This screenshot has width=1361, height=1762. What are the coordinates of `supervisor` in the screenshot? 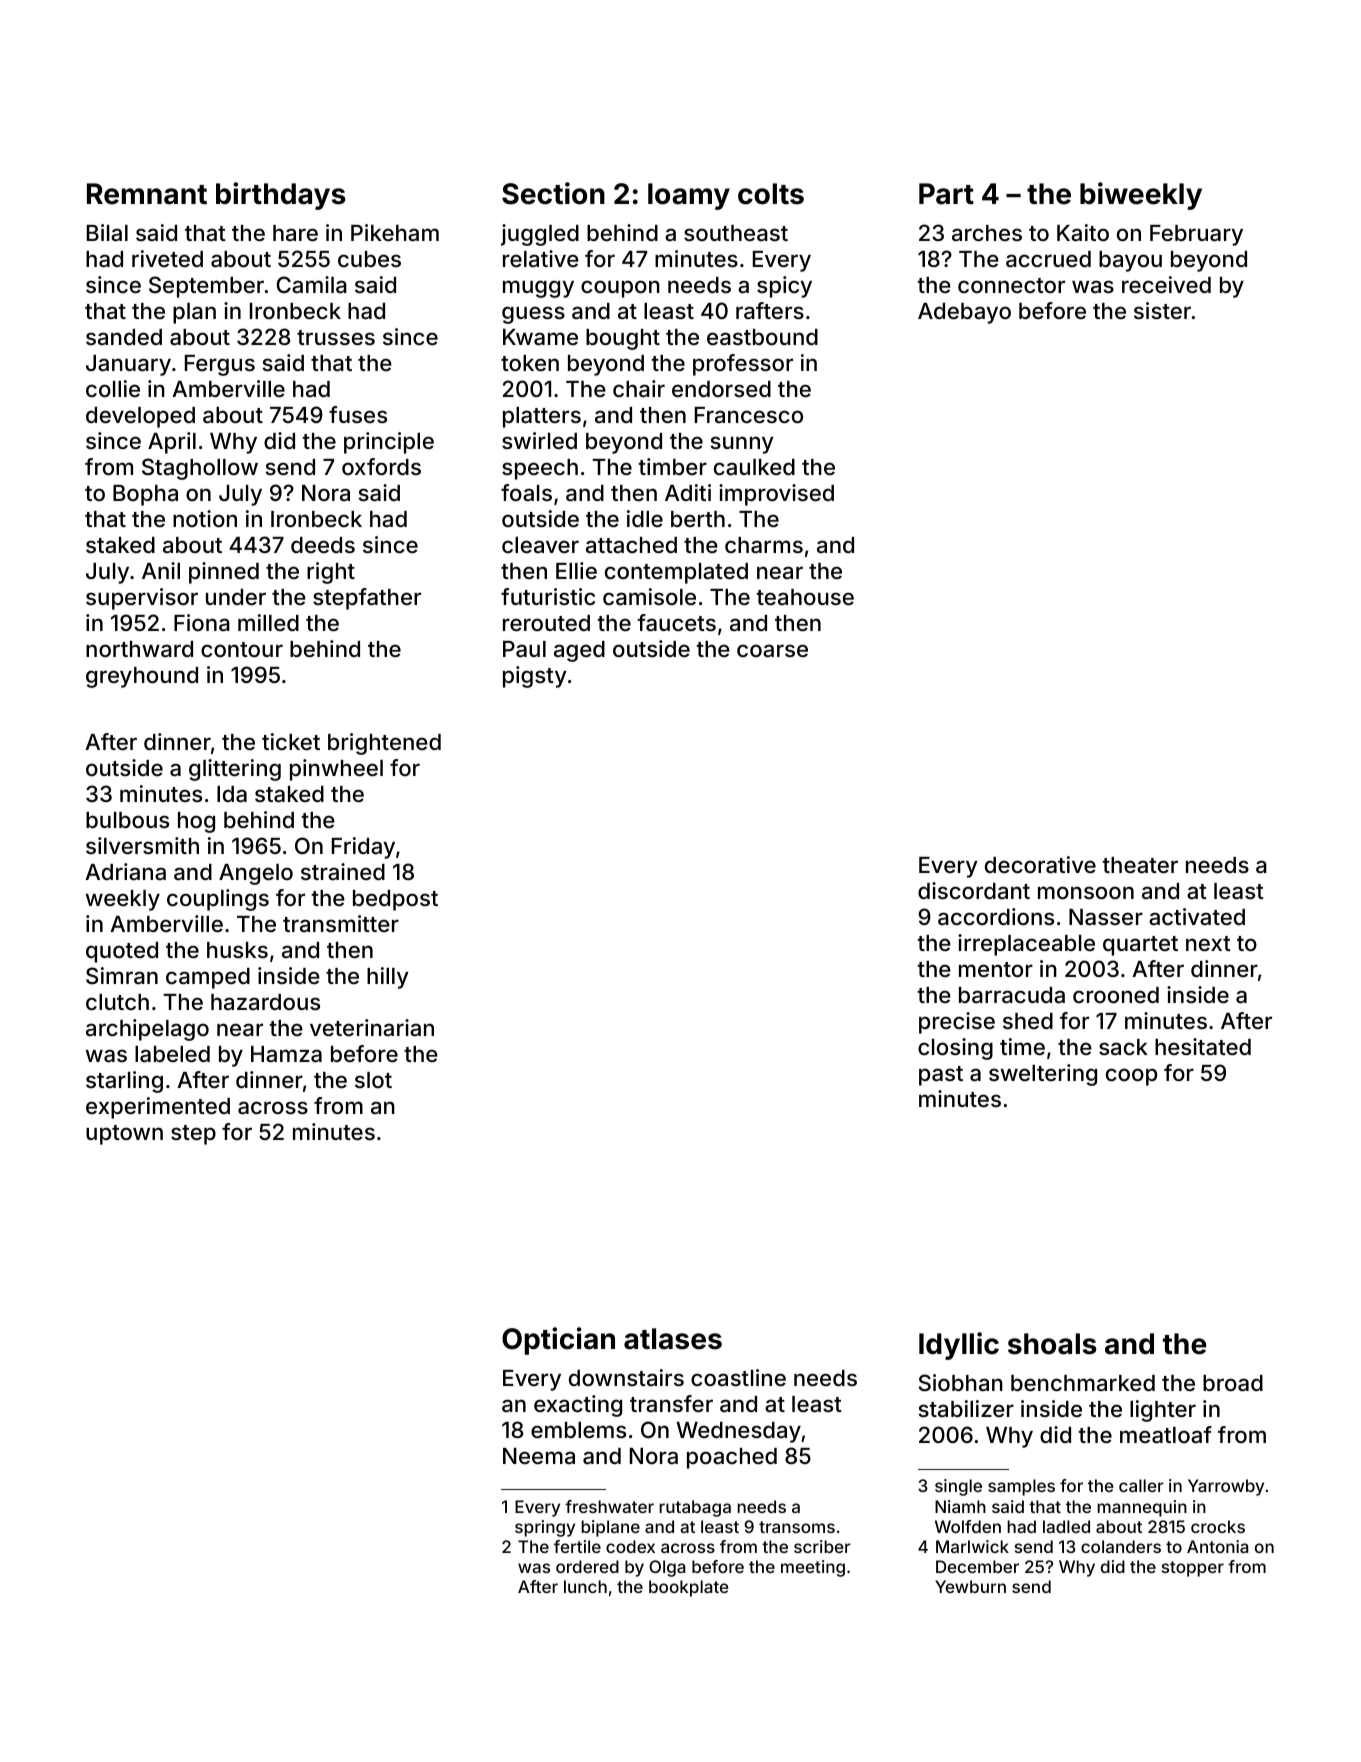 It's located at (142, 599).
